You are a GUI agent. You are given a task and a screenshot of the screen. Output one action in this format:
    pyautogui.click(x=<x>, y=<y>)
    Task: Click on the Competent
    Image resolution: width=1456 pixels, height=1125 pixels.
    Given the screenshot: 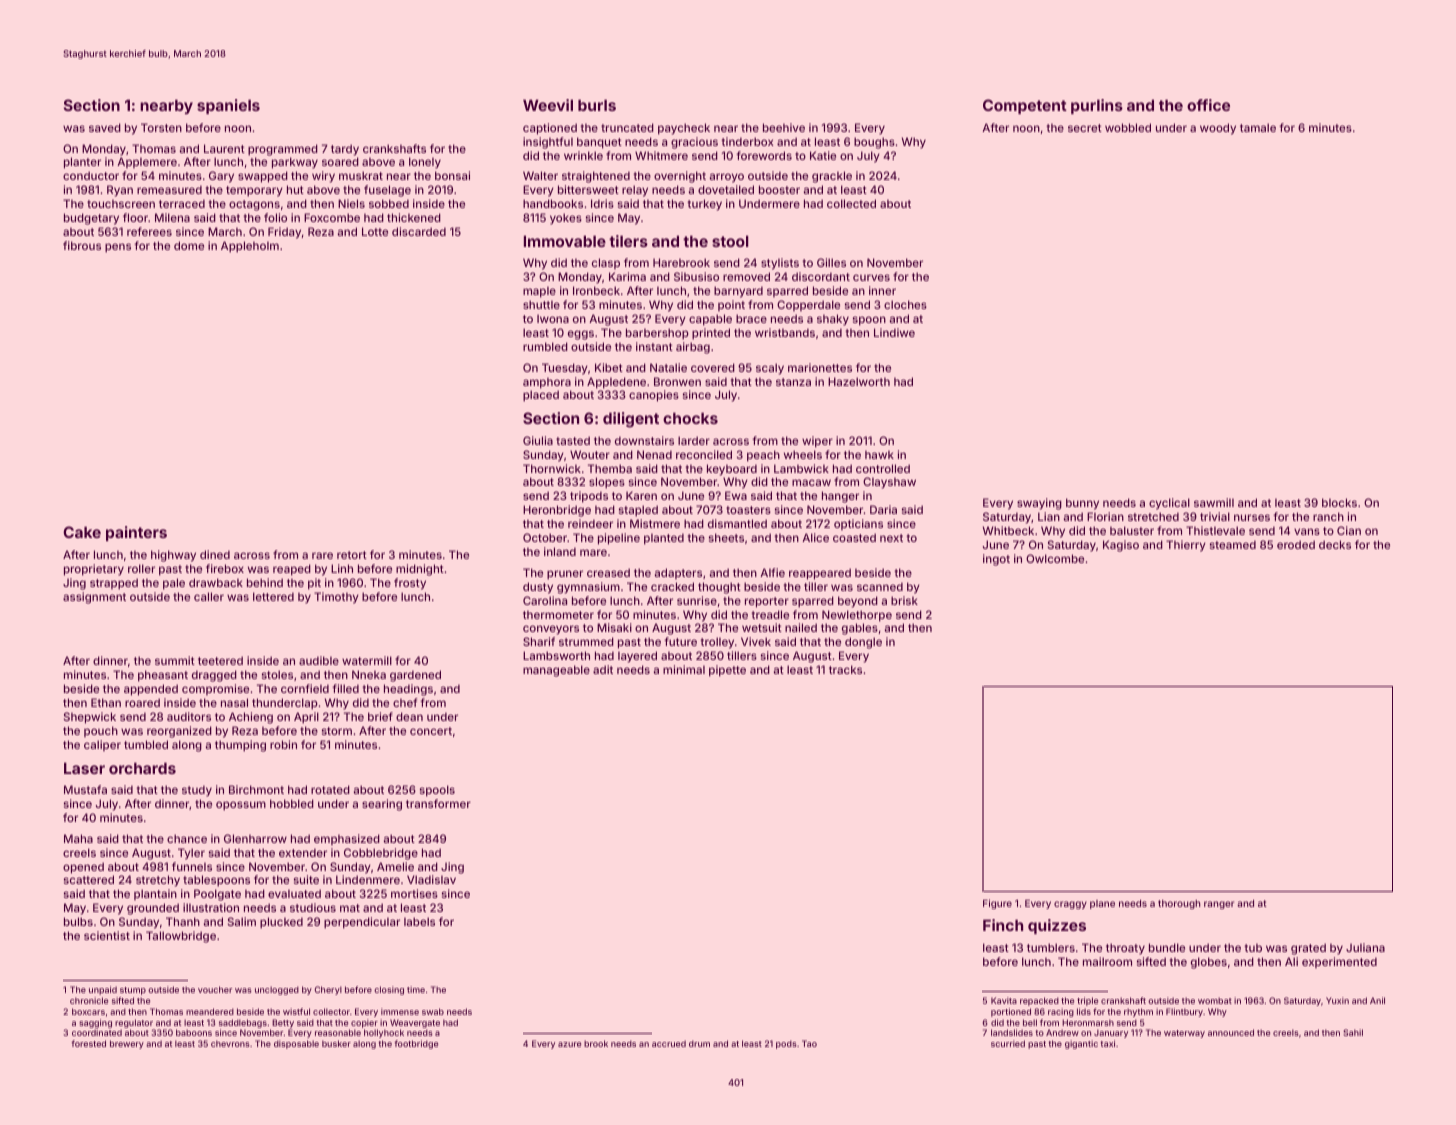 What is the action you would take?
    pyautogui.click(x=1025, y=106)
